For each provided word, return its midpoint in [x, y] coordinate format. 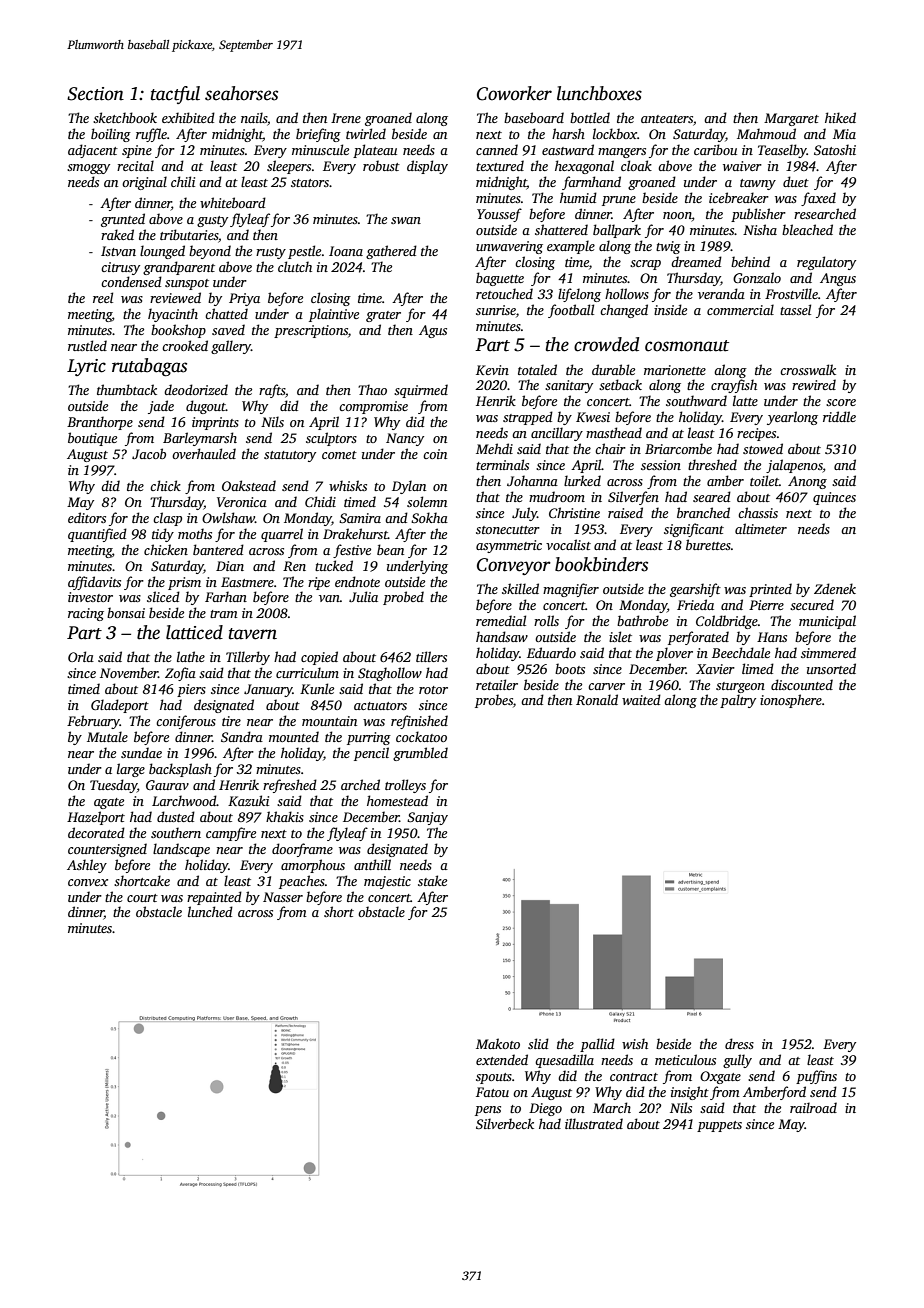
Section [95, 94]
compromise [373, 407]
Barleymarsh [200, 439]
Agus [433, 331]
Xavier [715, 669]
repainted [214, 898]
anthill [372, 864]
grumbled [420, 754]
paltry [738, 701]
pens [488, 1111]
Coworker [514, 93]
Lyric [86, 367]
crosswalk [808, 369]
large [131, 770]
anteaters [667, 119]
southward [696, 400]
